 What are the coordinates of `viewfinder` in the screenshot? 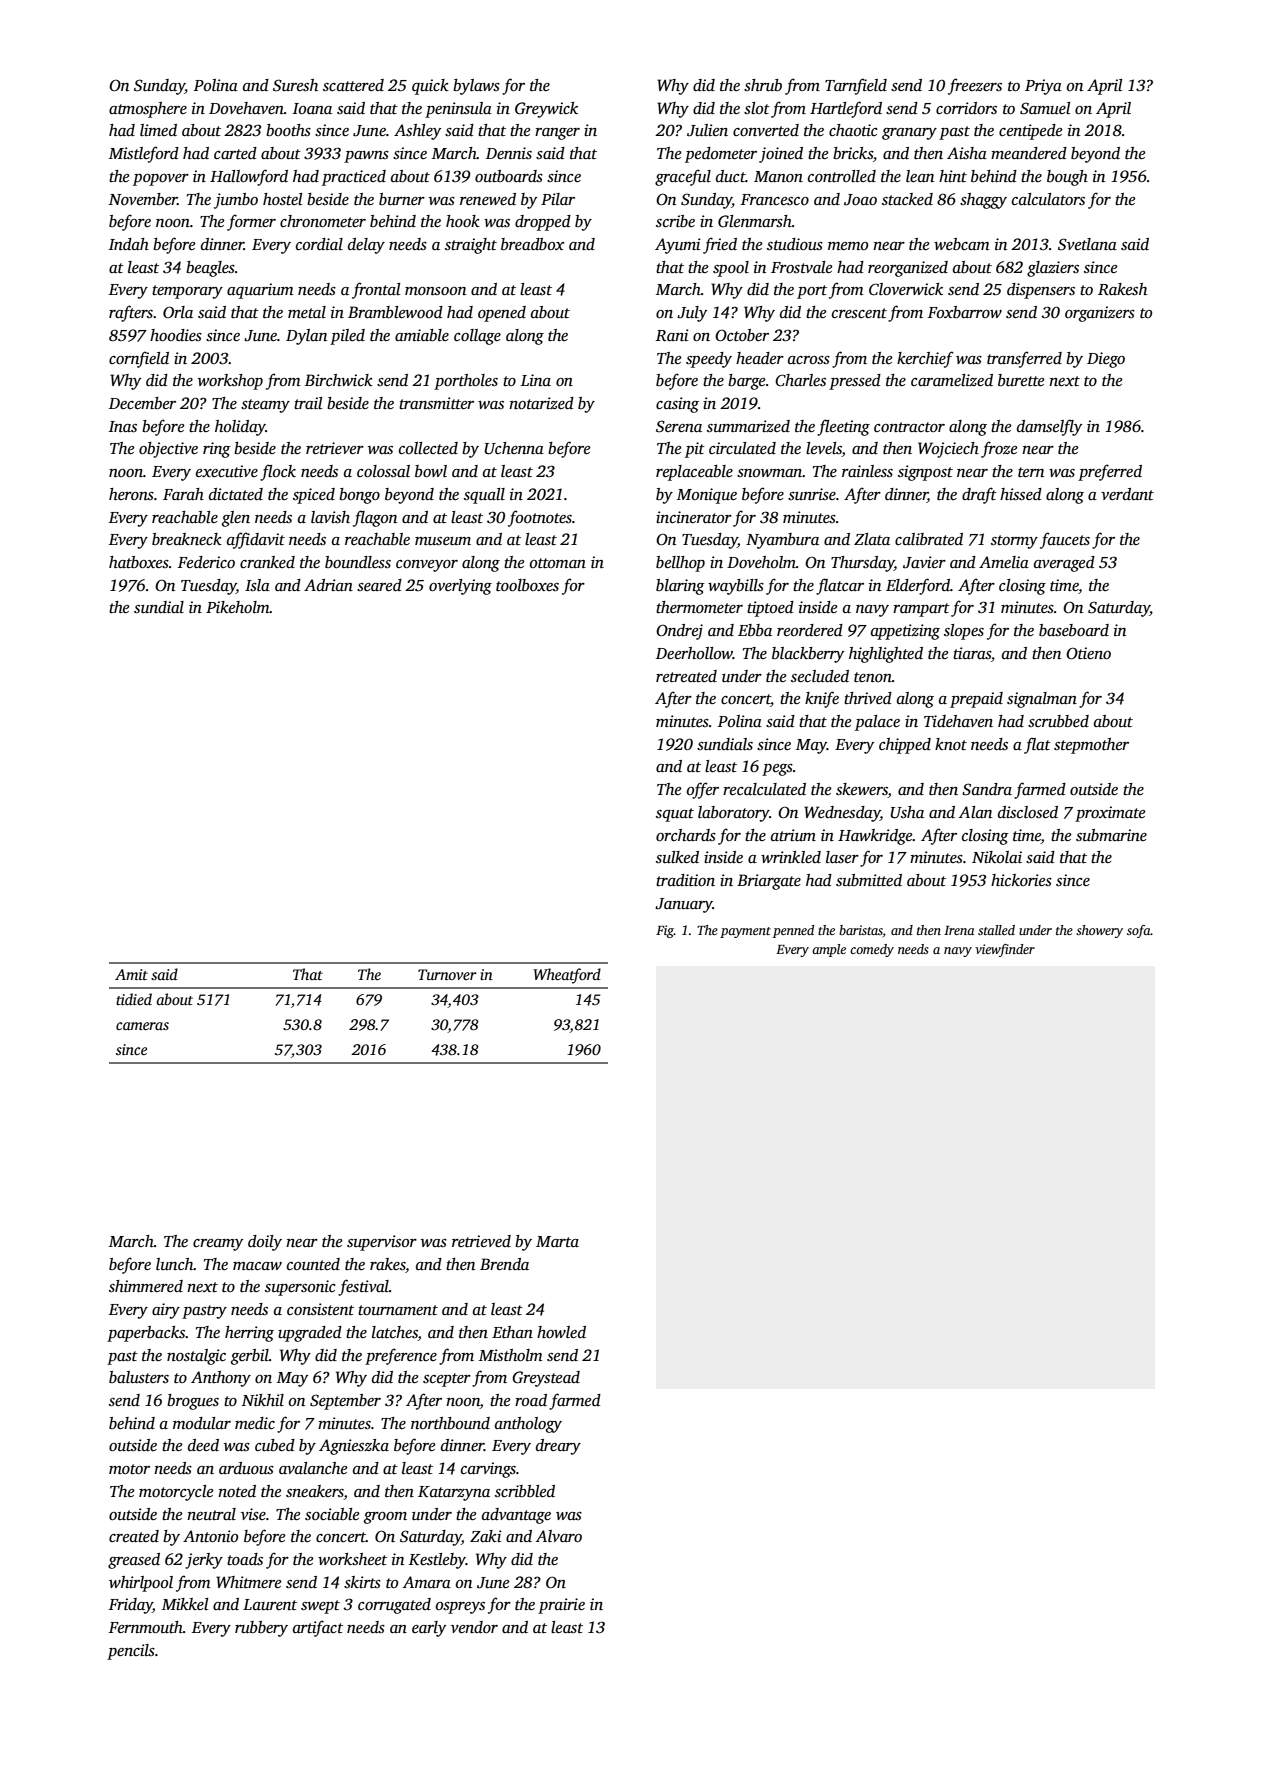 It's located at (1005, 950).
